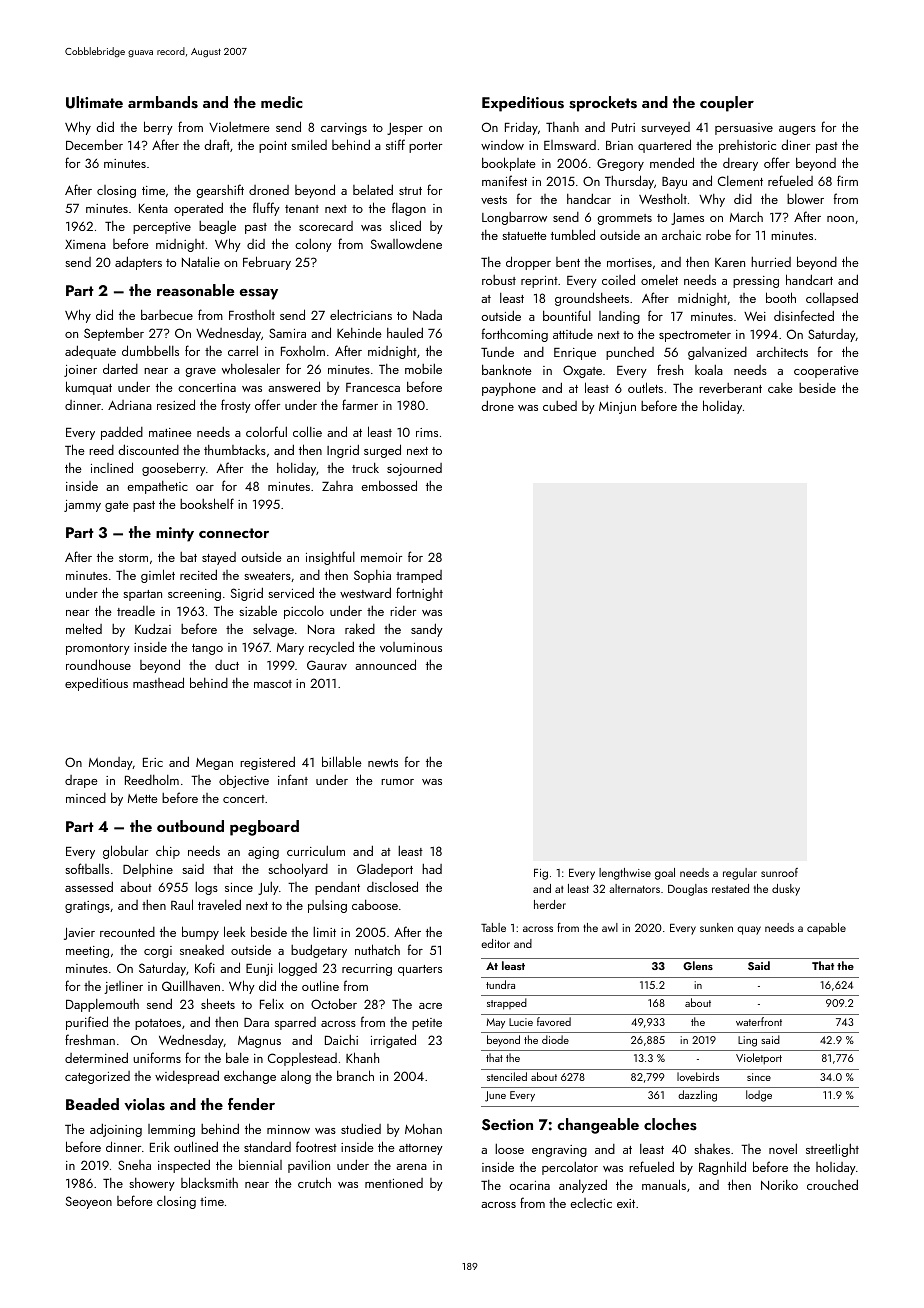 This screenshot has height=1308, width=924. What do you see at coordinates (383, 763) in the screenshot?
I see `newts` at bounding box center [383, 763].
